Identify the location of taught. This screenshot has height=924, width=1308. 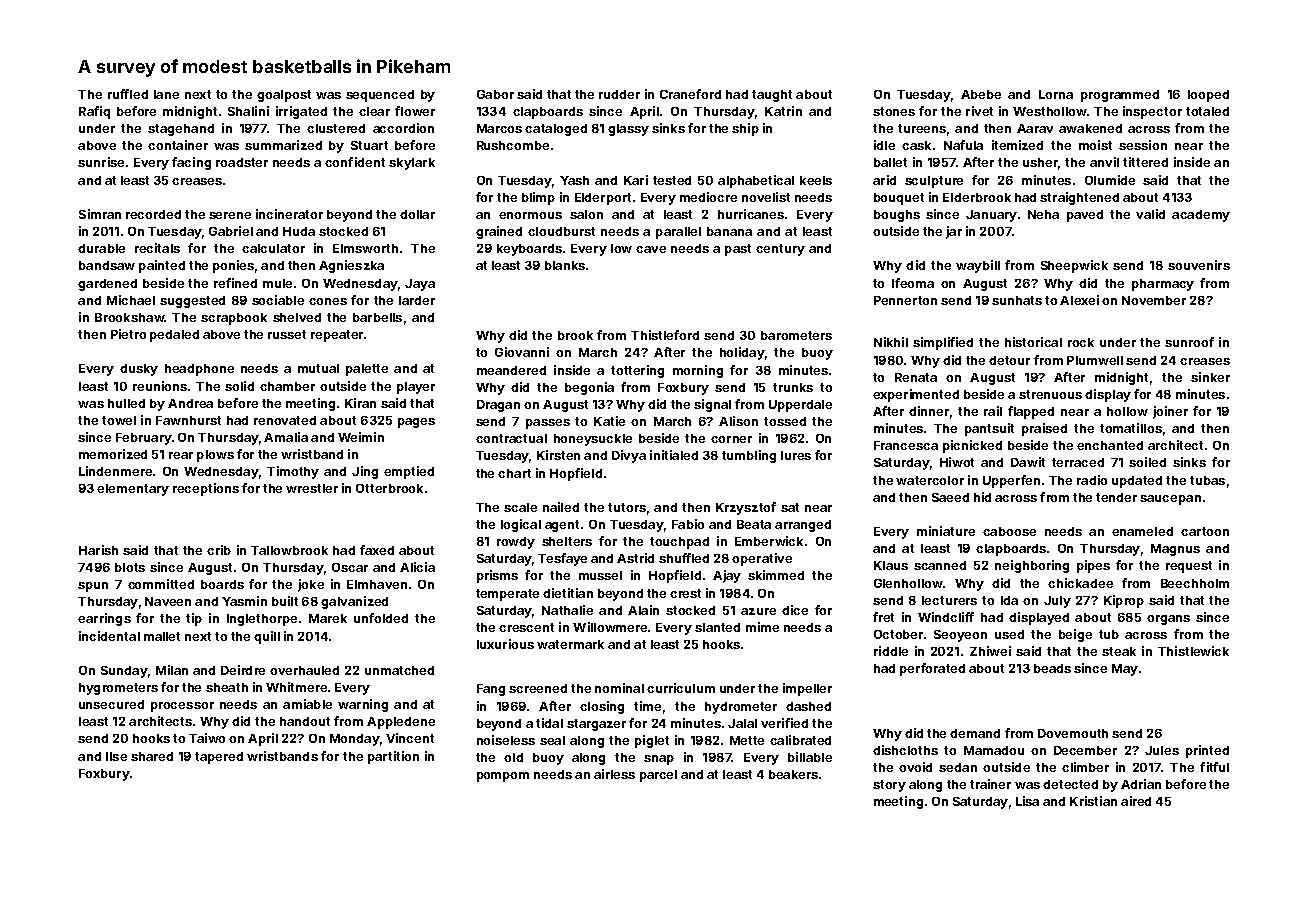
(772, 96).
